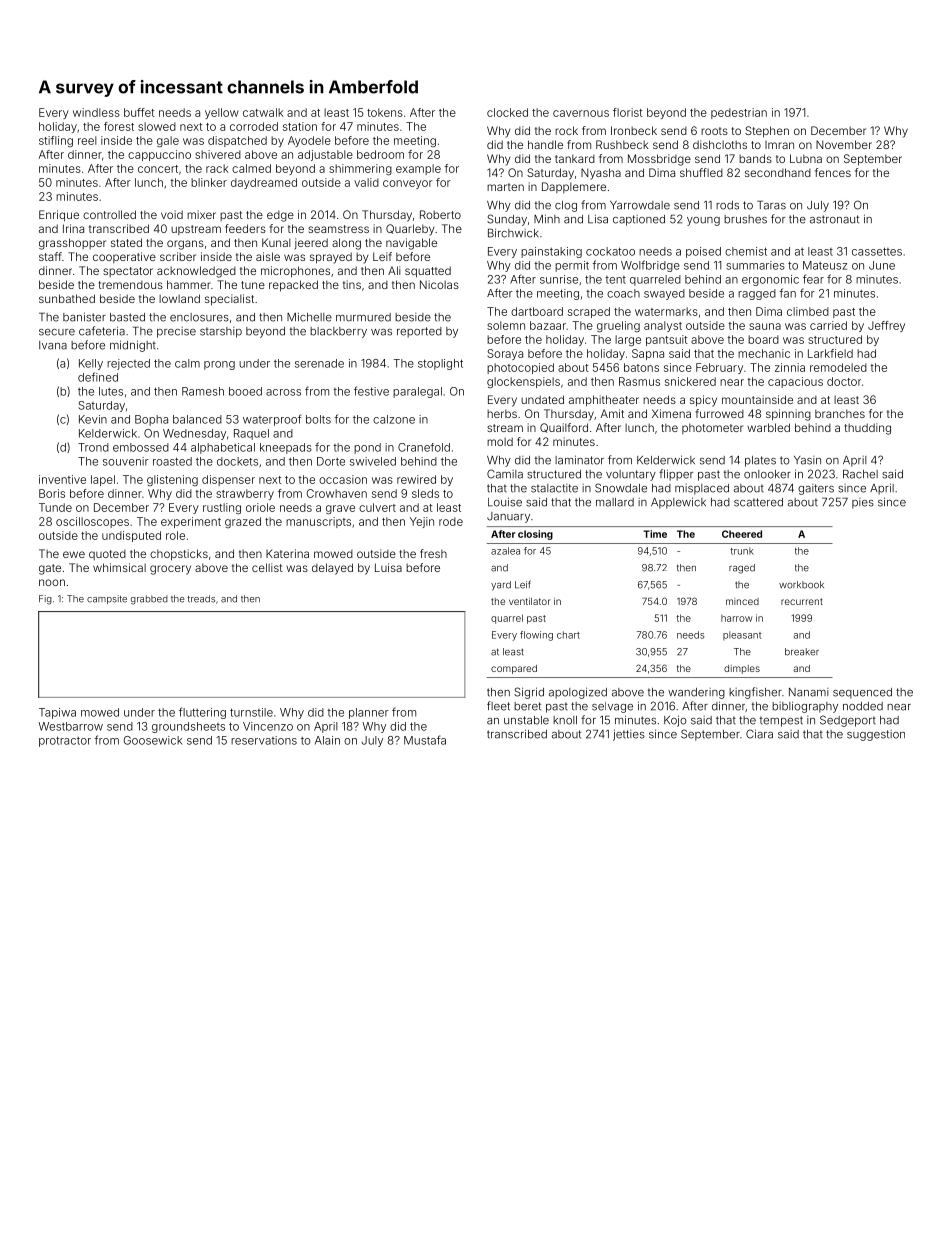 Image resolution: width=952 pixels, height=1233 pixels. Describe the element at coordinates (507, 112) in the image. I see `clocked` at that location.
